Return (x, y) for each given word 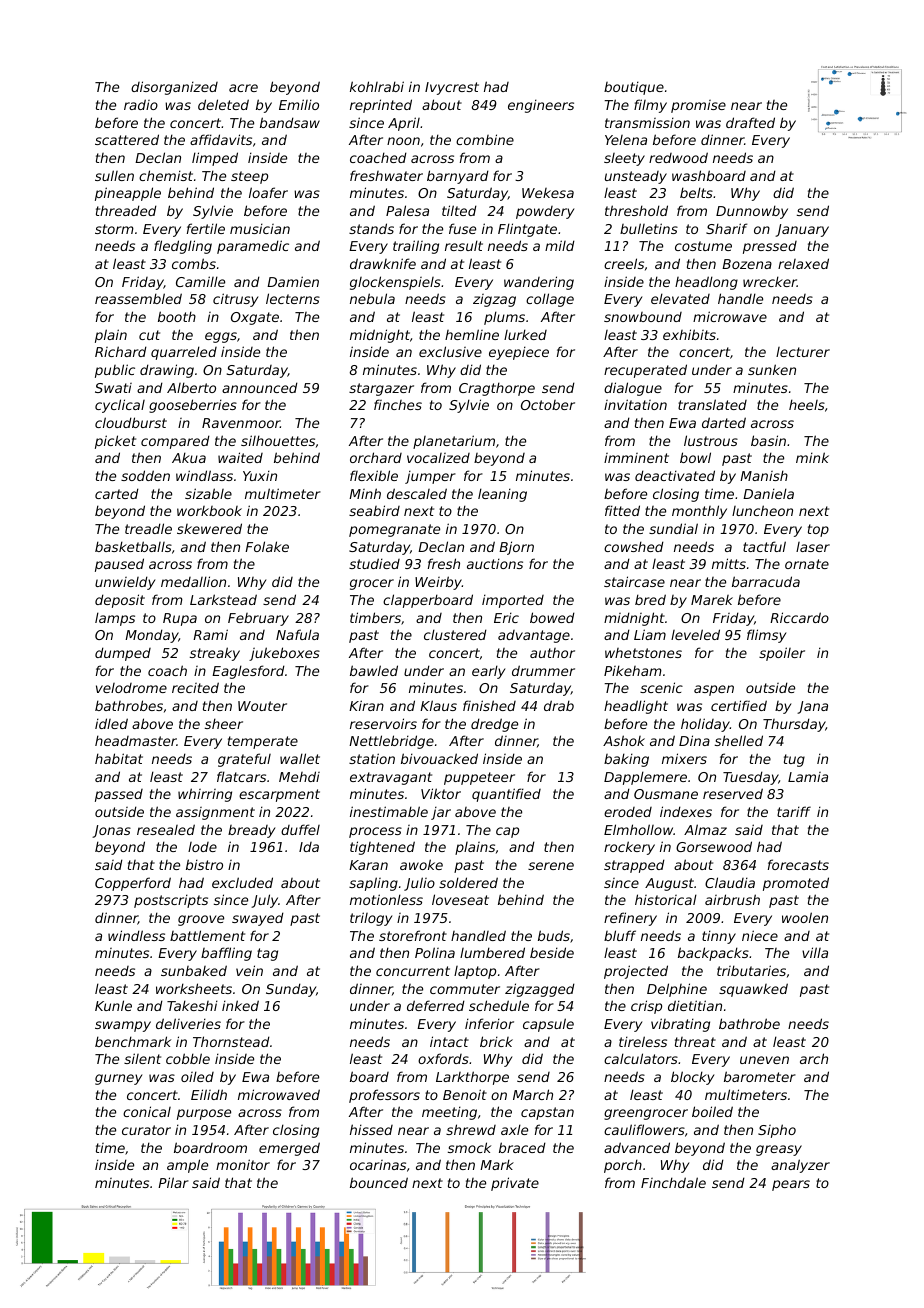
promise (698, 106)
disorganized (174, 88)
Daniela (768, 493)
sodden (145, 475)
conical (147, 1111)
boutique (634, 88)
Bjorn (516, 548)
